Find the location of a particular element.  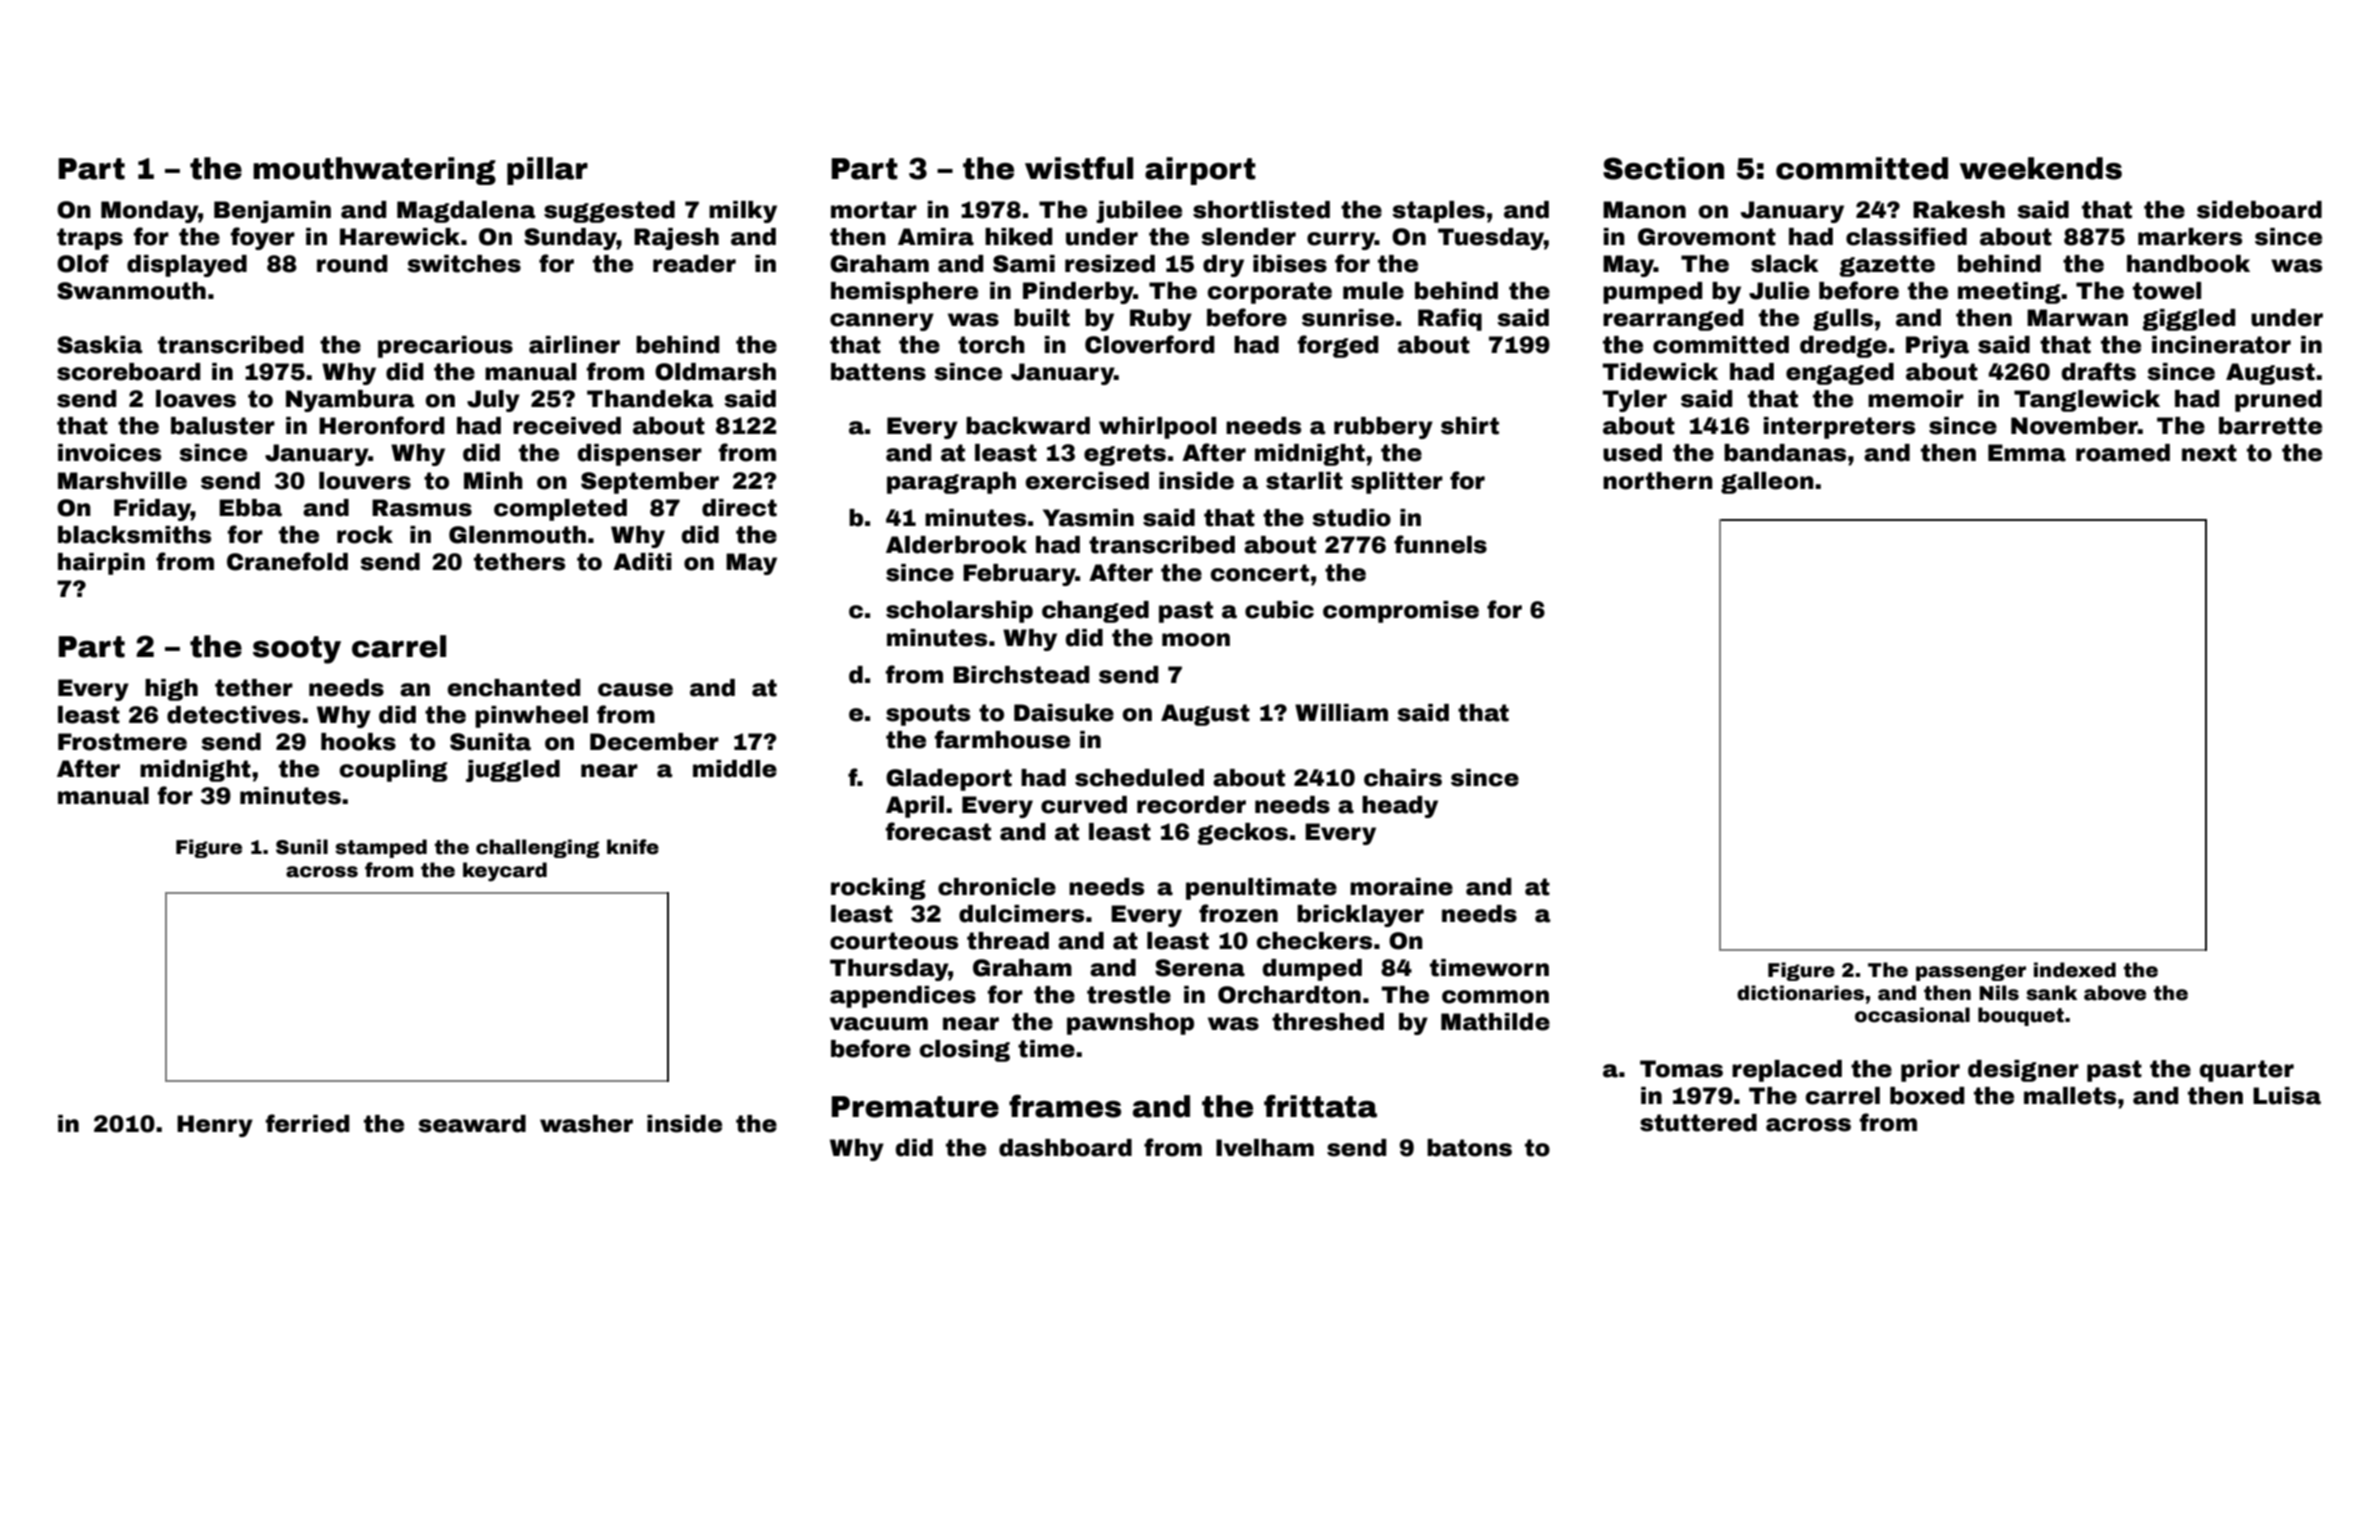

William is located at coordinates (1341, 713).
